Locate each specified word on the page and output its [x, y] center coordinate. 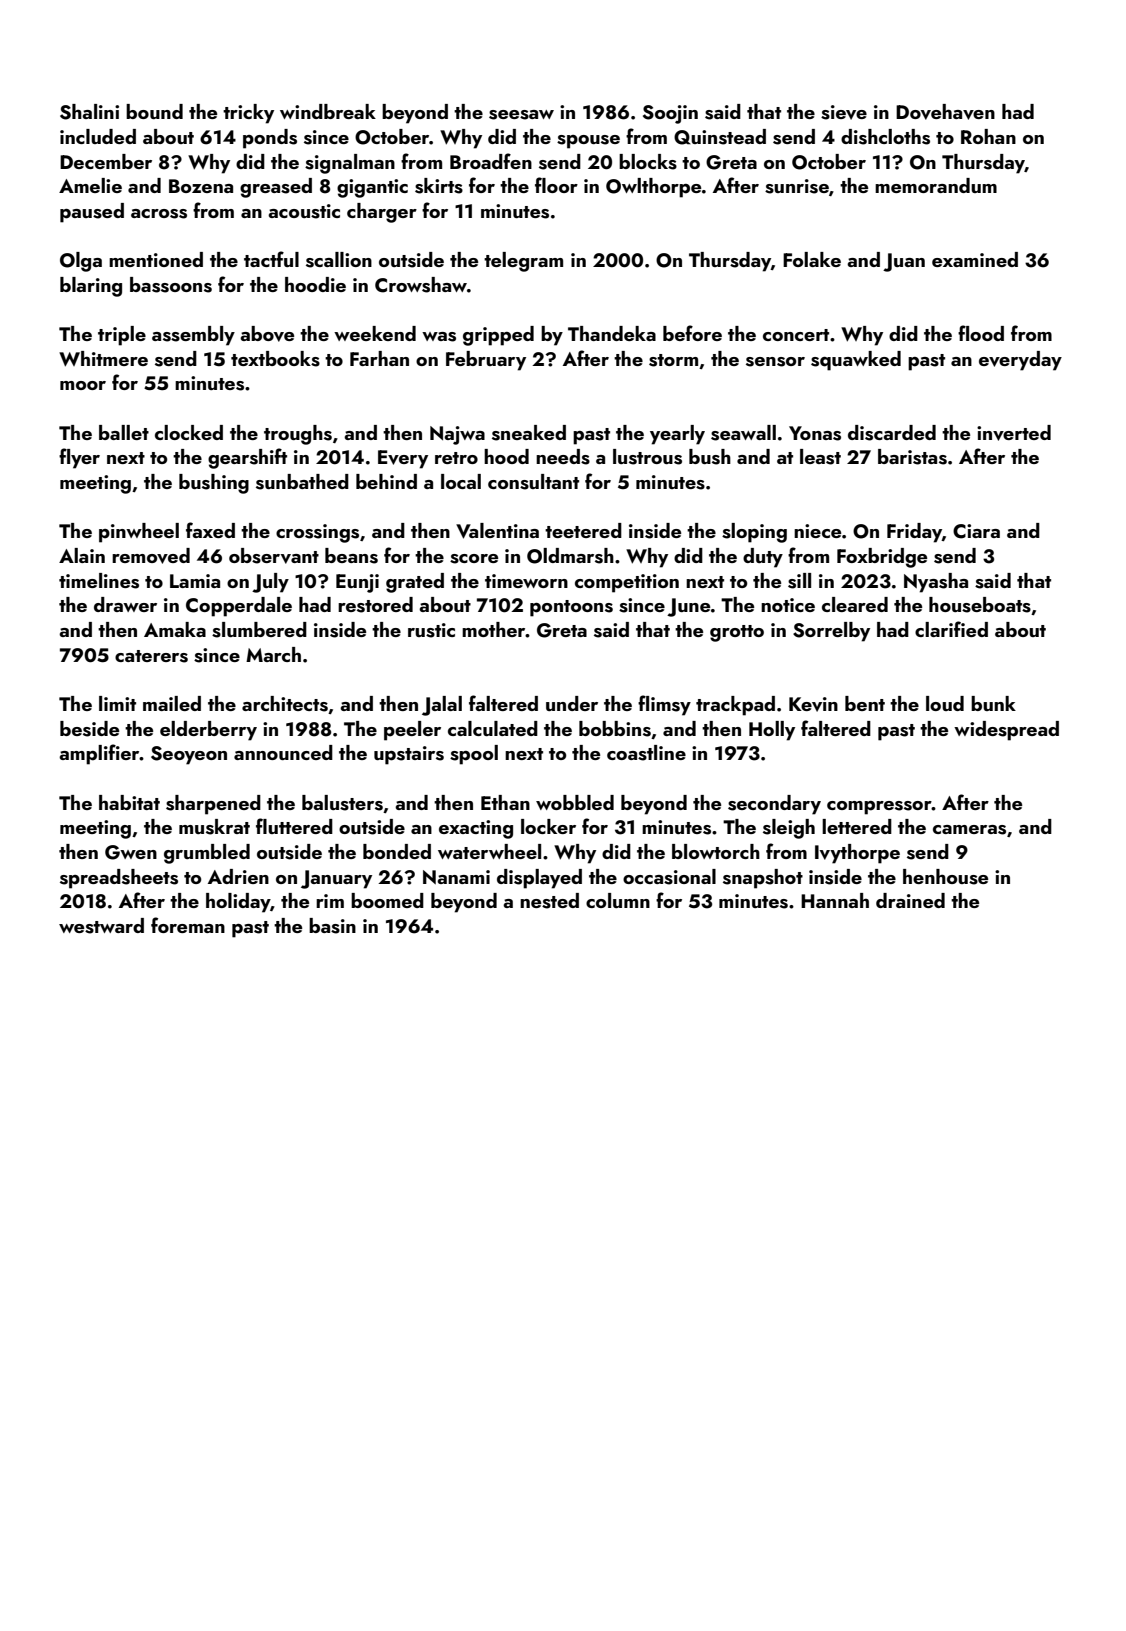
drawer [125, 604]
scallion [339, 260]
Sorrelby [831, 632]
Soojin [670, 114]
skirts [439, 186]
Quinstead [720, 137]
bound [154, 111]
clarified [951, 629]
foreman [188, 925]
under [572, 703]
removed [151, 556]
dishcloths [885, 137]
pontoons [571, 608]
